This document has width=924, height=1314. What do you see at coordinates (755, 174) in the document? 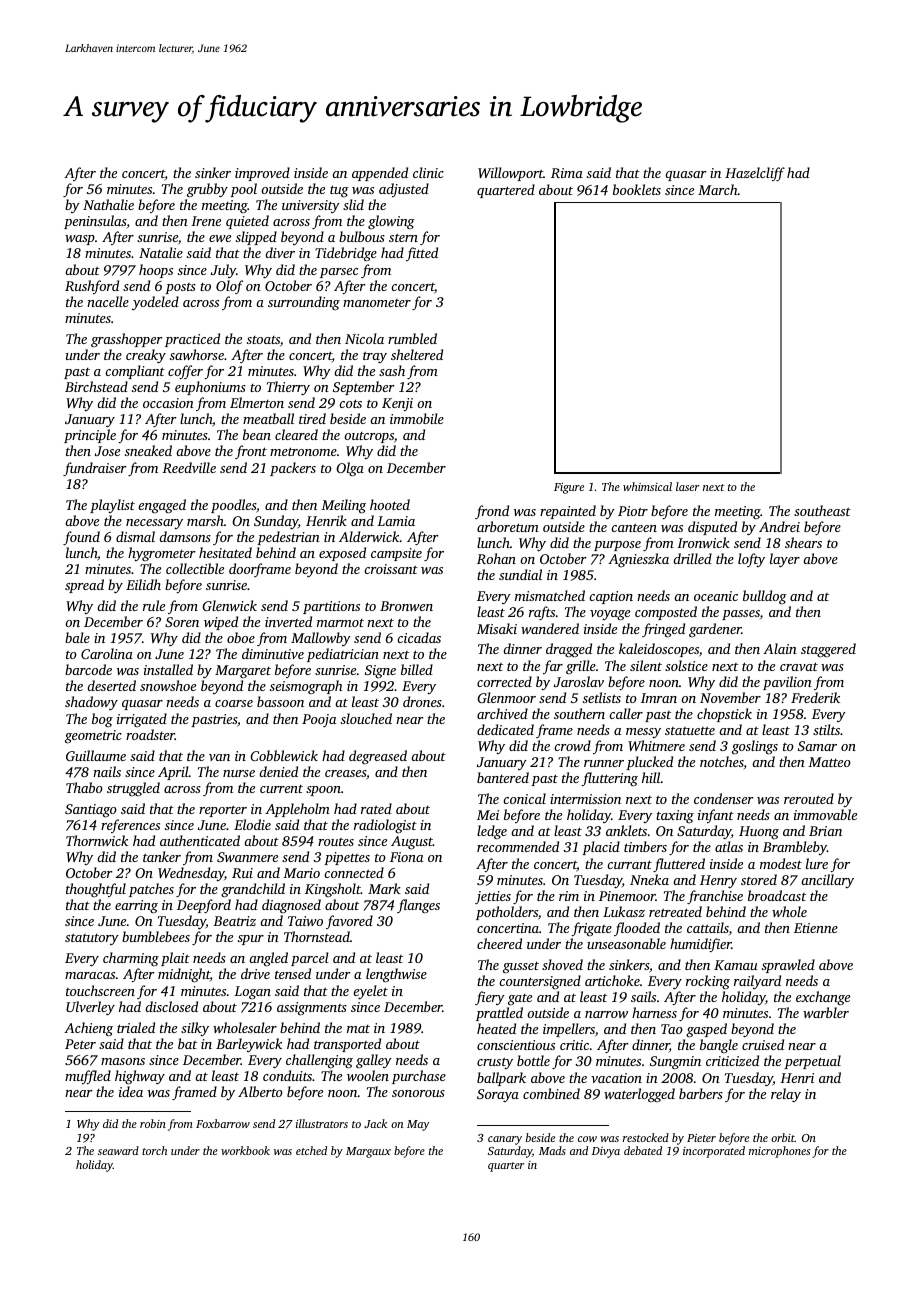
I see `Hazelcliff` at bounding box center [755, 174].
